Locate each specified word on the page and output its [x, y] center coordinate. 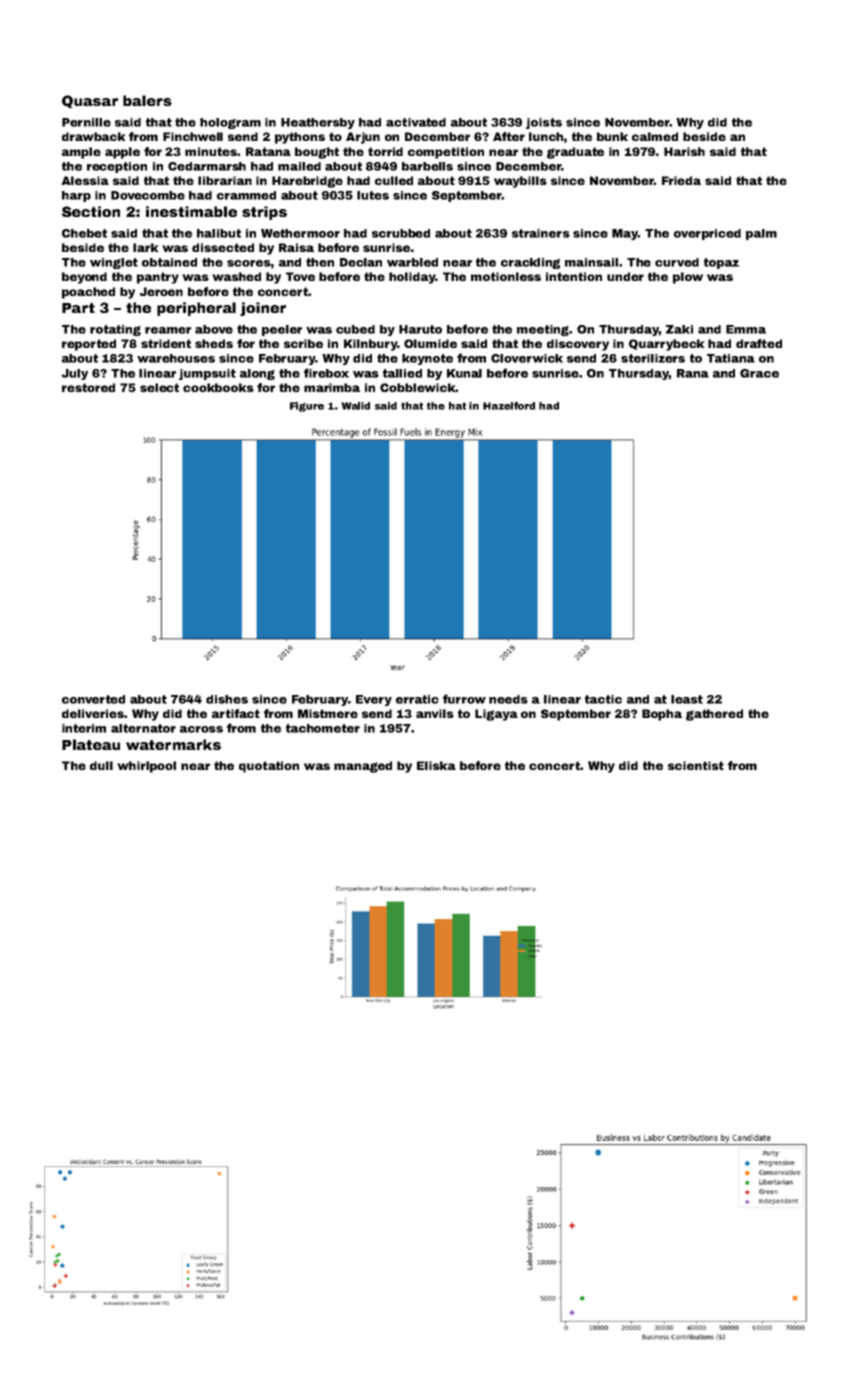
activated [416, 122]
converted [93, 699]
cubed [355, 329]
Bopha [662, 715]
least [687, 699]
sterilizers [653, 358]
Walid [355, 406]
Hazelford [509, 406]
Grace [759, 373]
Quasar [90, 101]
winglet [114, 263]
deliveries [93, 713]
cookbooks [218, 387]
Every [374, 700]
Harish [684, 151]
